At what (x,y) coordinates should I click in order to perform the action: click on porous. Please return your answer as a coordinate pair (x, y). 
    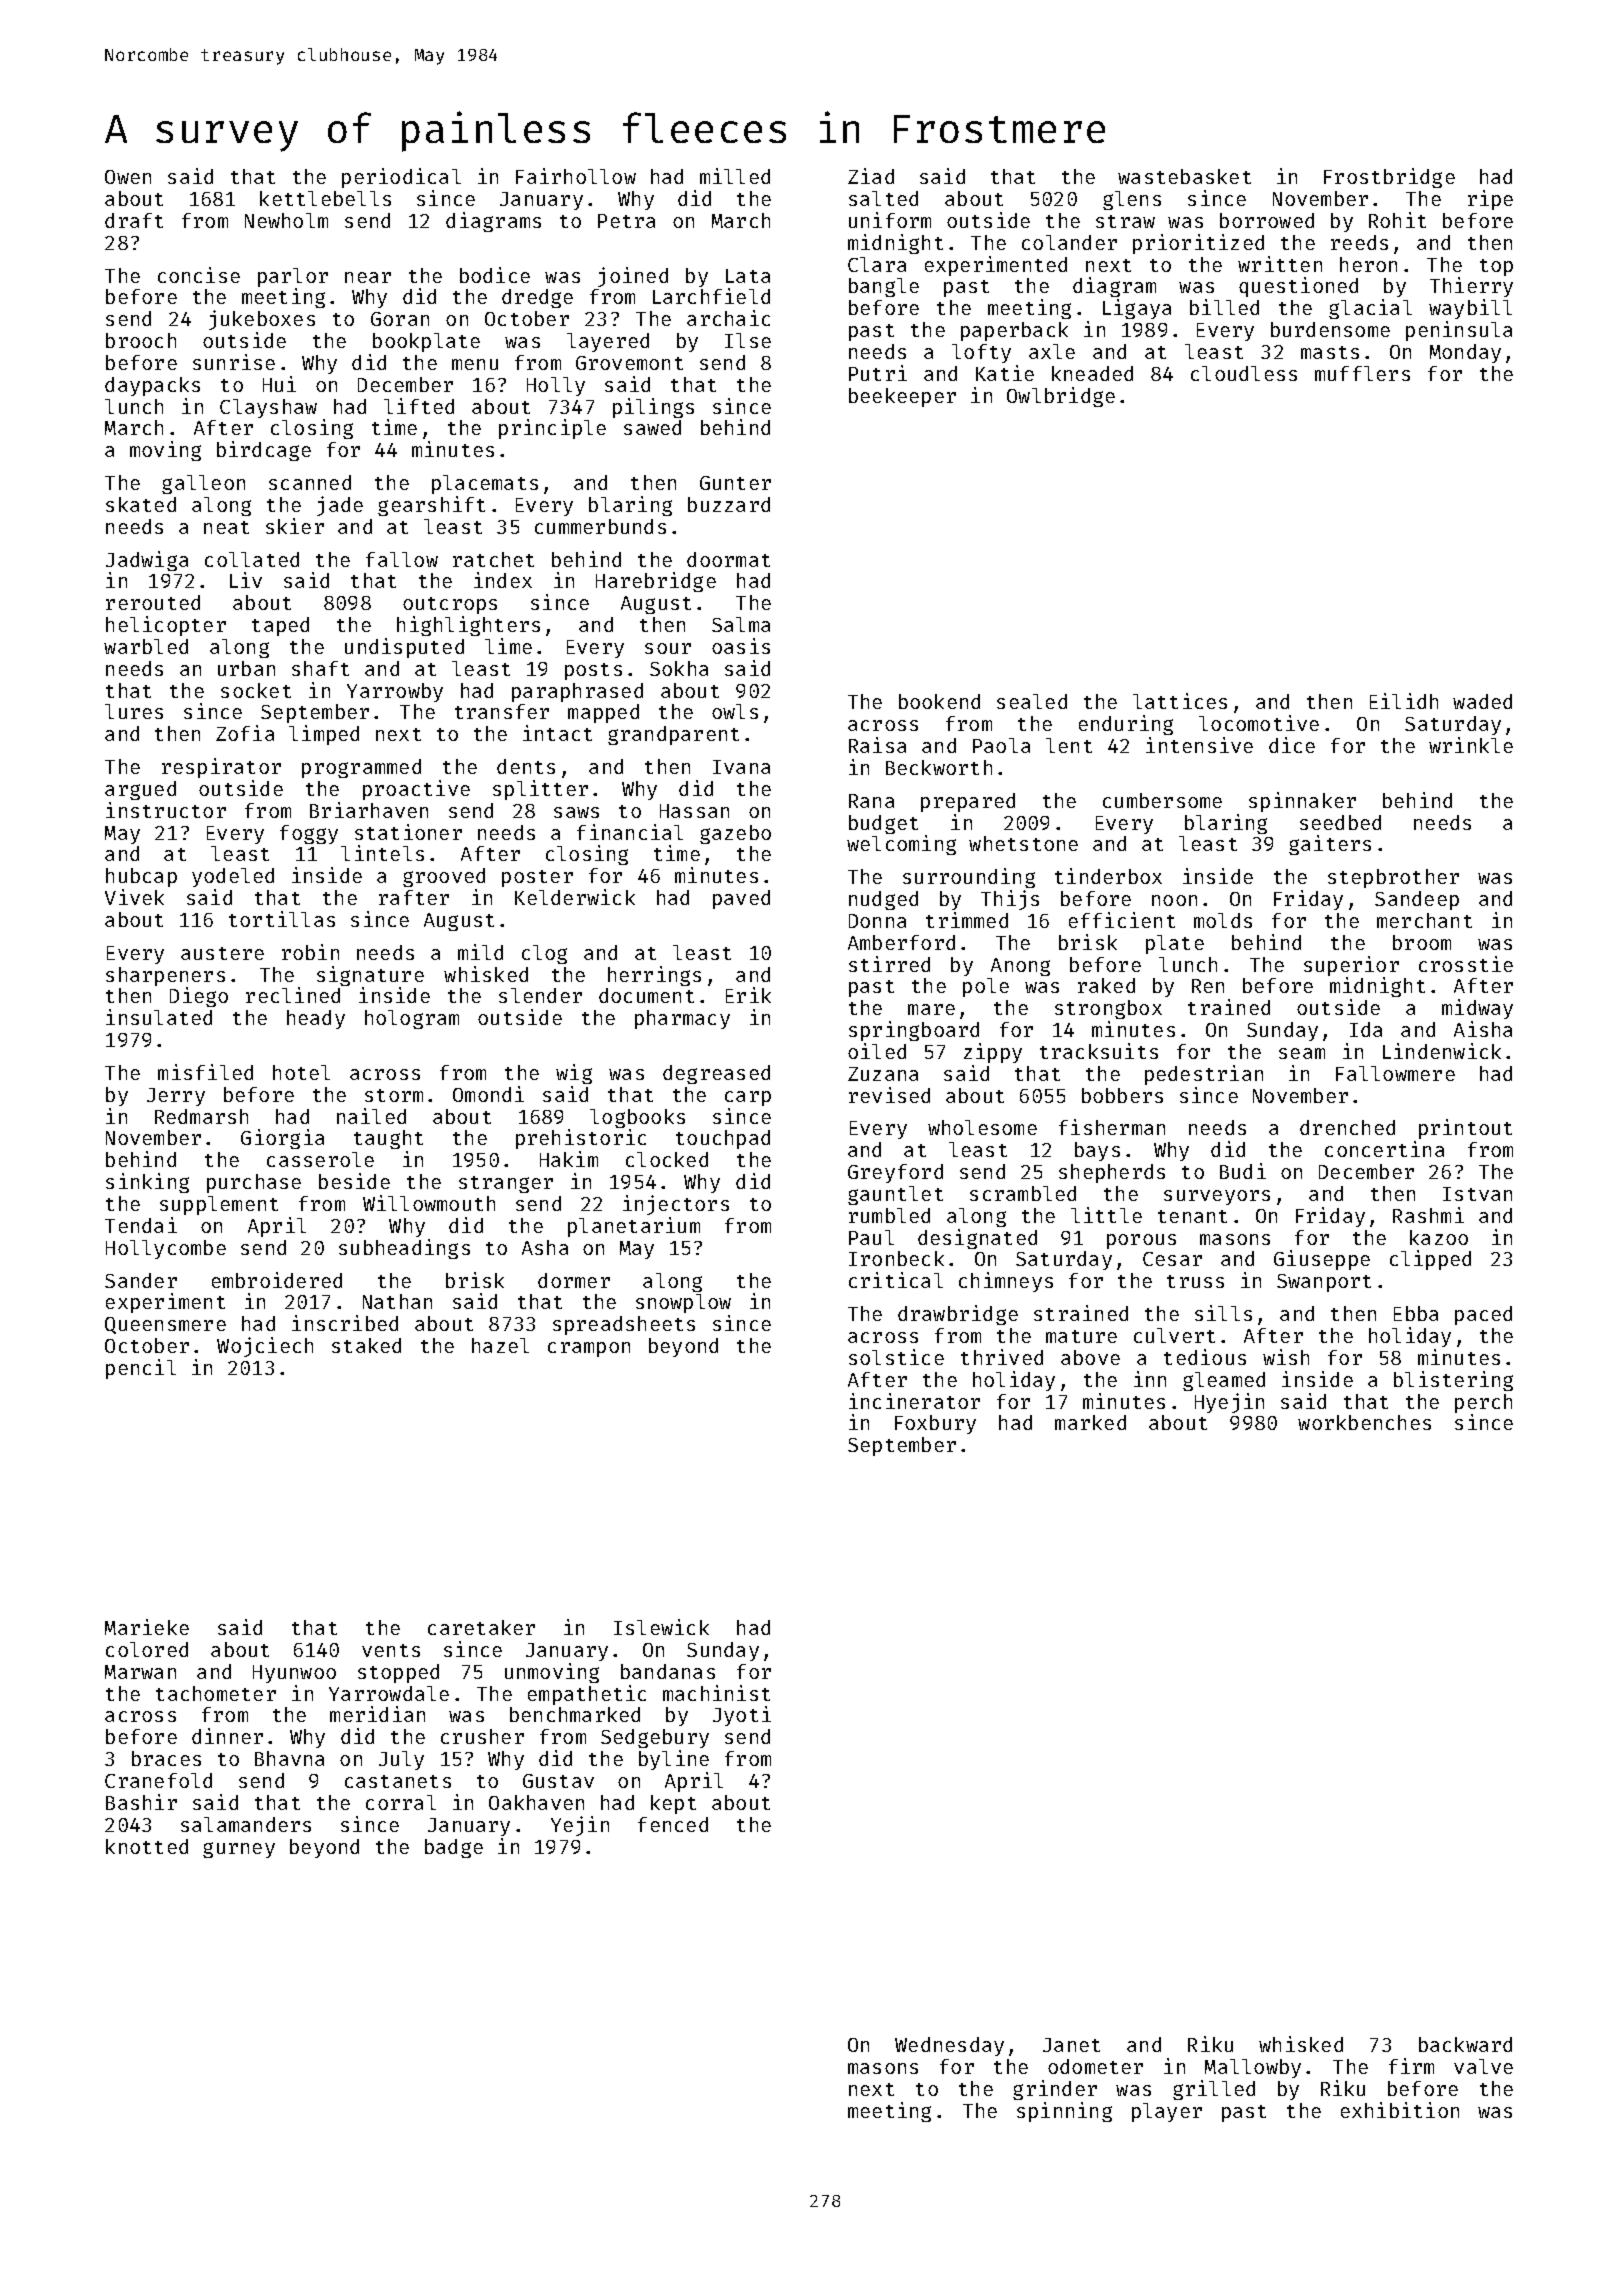
    Looking at the image, I should click on (1141, 1241).
